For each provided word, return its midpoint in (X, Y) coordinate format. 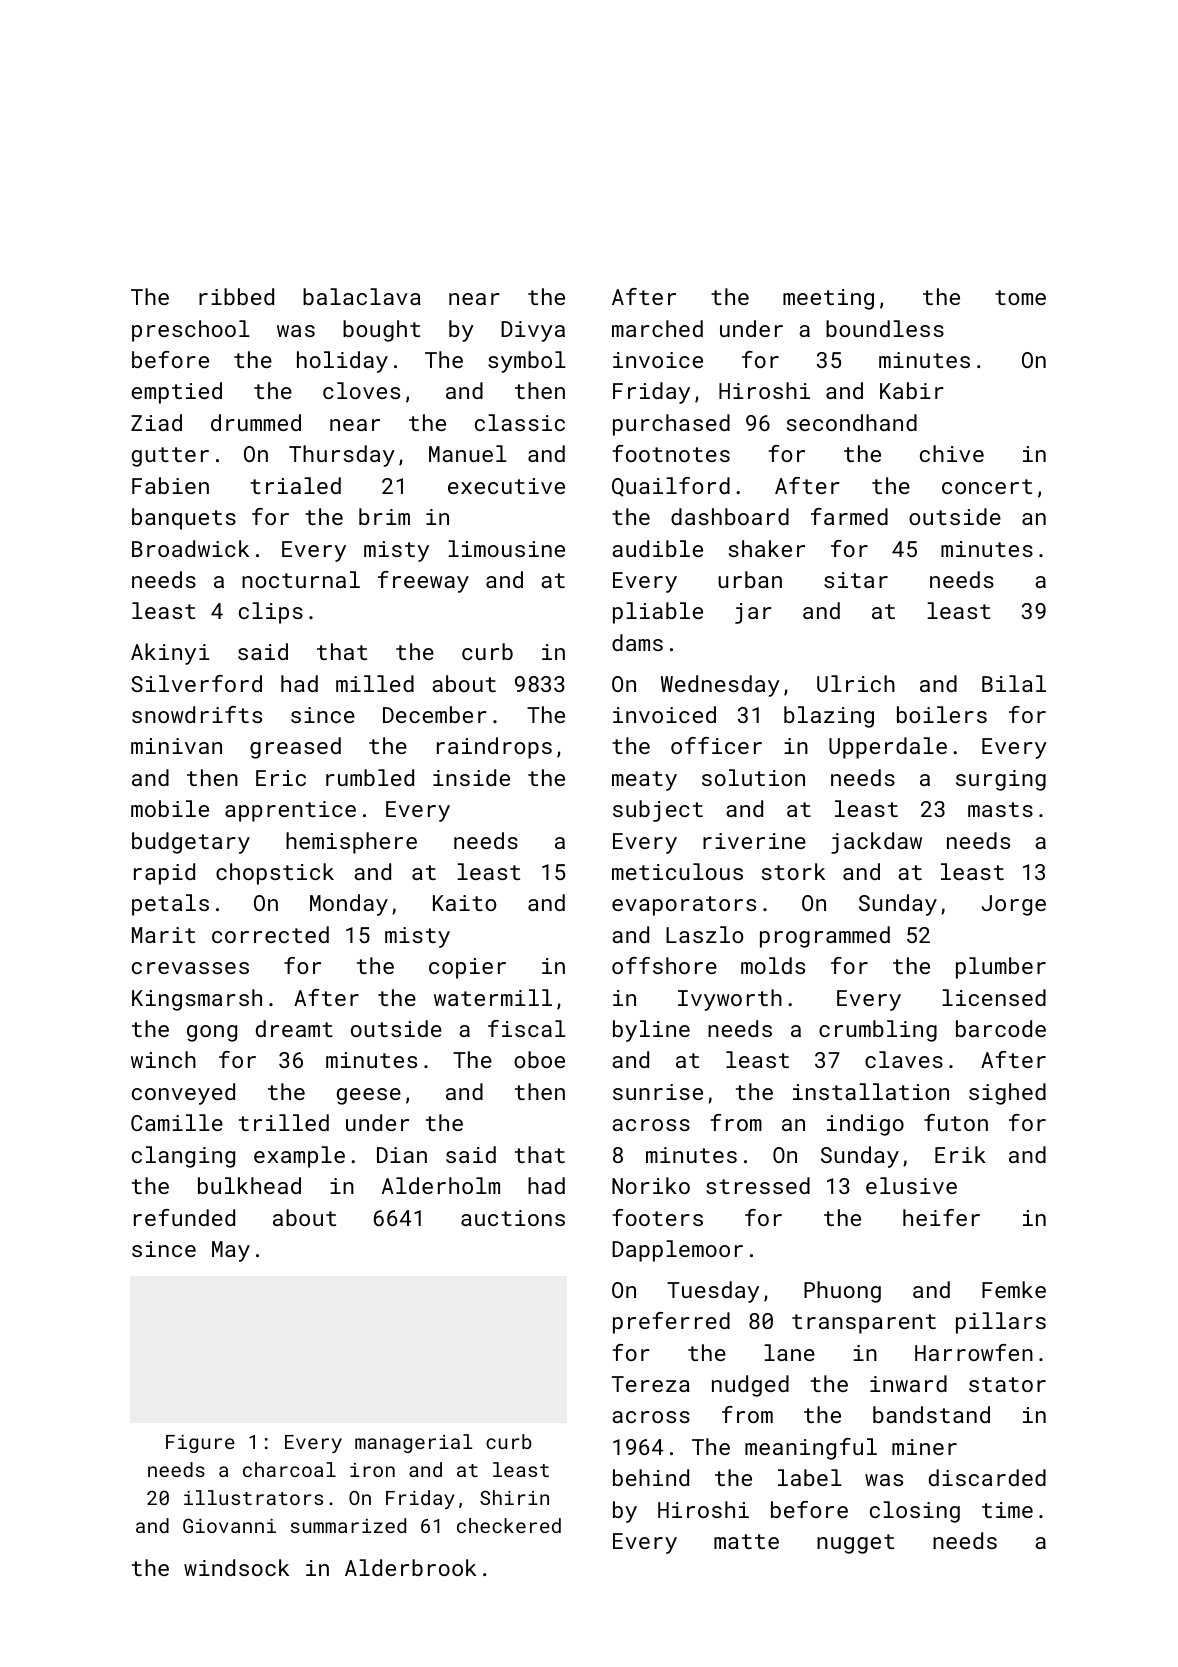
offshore (664, 965)
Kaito (464, 903)
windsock (236, 1567)
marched (657, 328)
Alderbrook (410, 1567)
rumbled (370, 777)
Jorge (1014, 905)
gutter (170, 457)
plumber (1001, 968)
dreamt (294, 1028)
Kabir (912, 390)
